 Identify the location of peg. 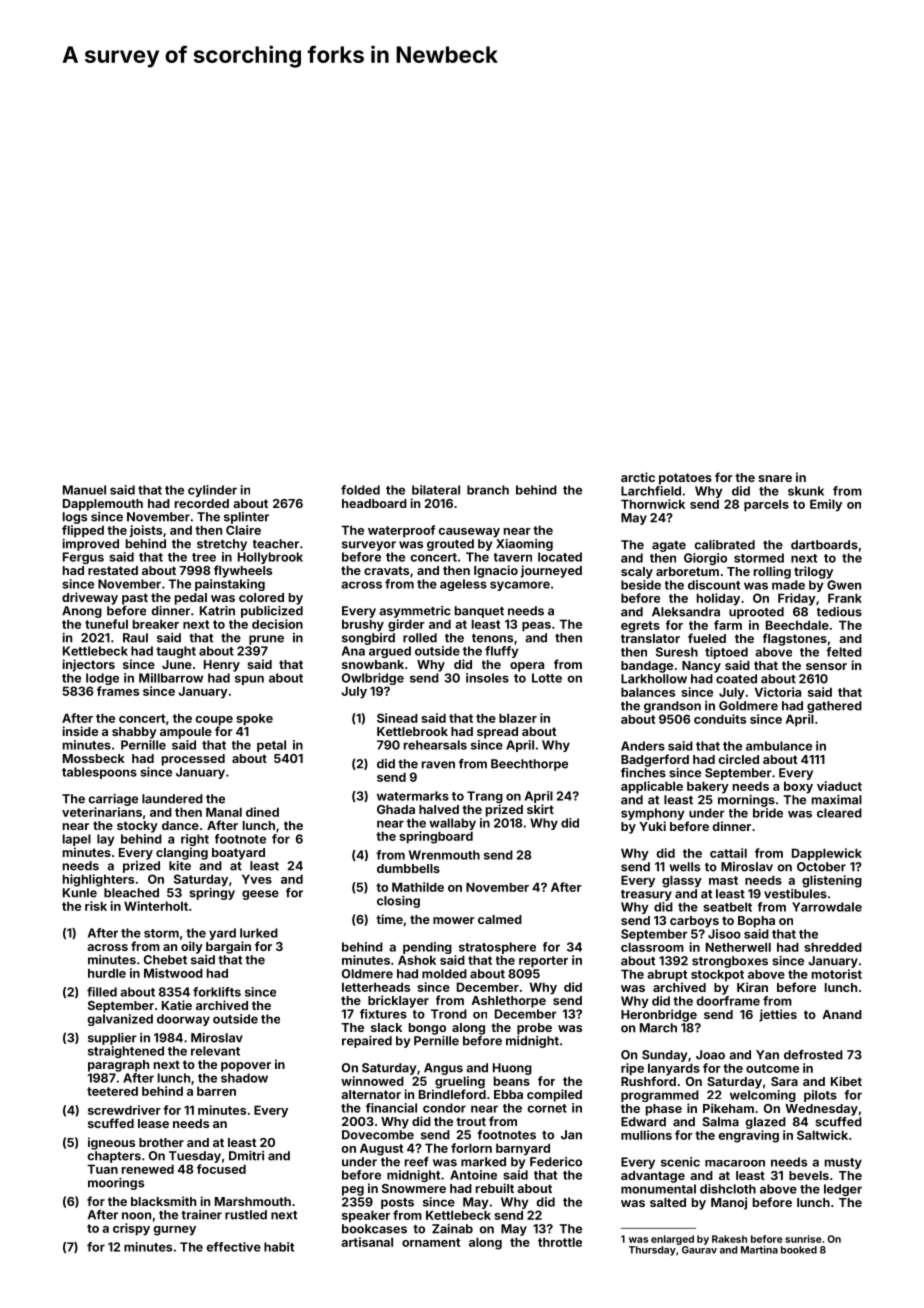
(353, 1191).
